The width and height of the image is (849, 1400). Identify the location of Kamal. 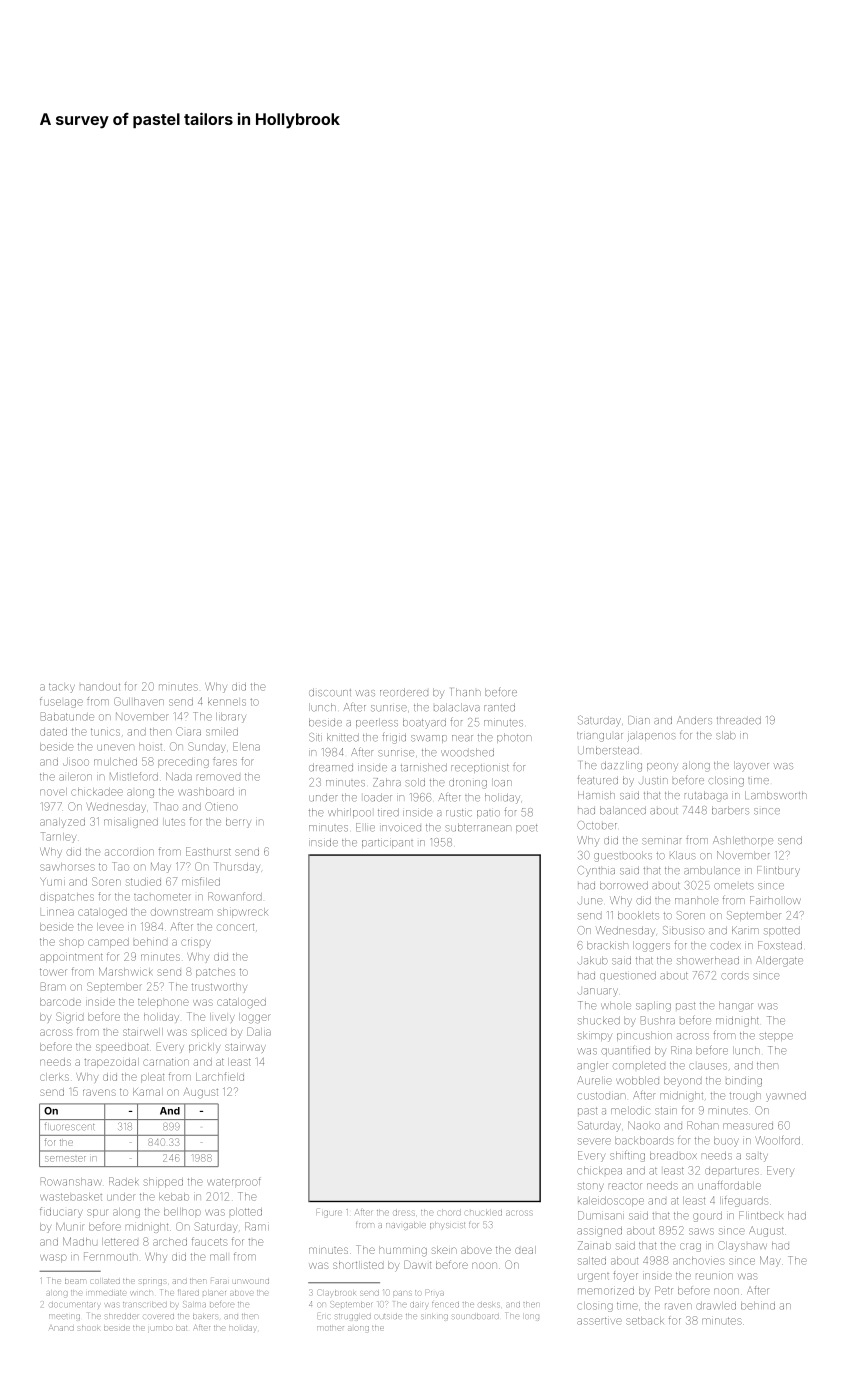
(146, 1092).
